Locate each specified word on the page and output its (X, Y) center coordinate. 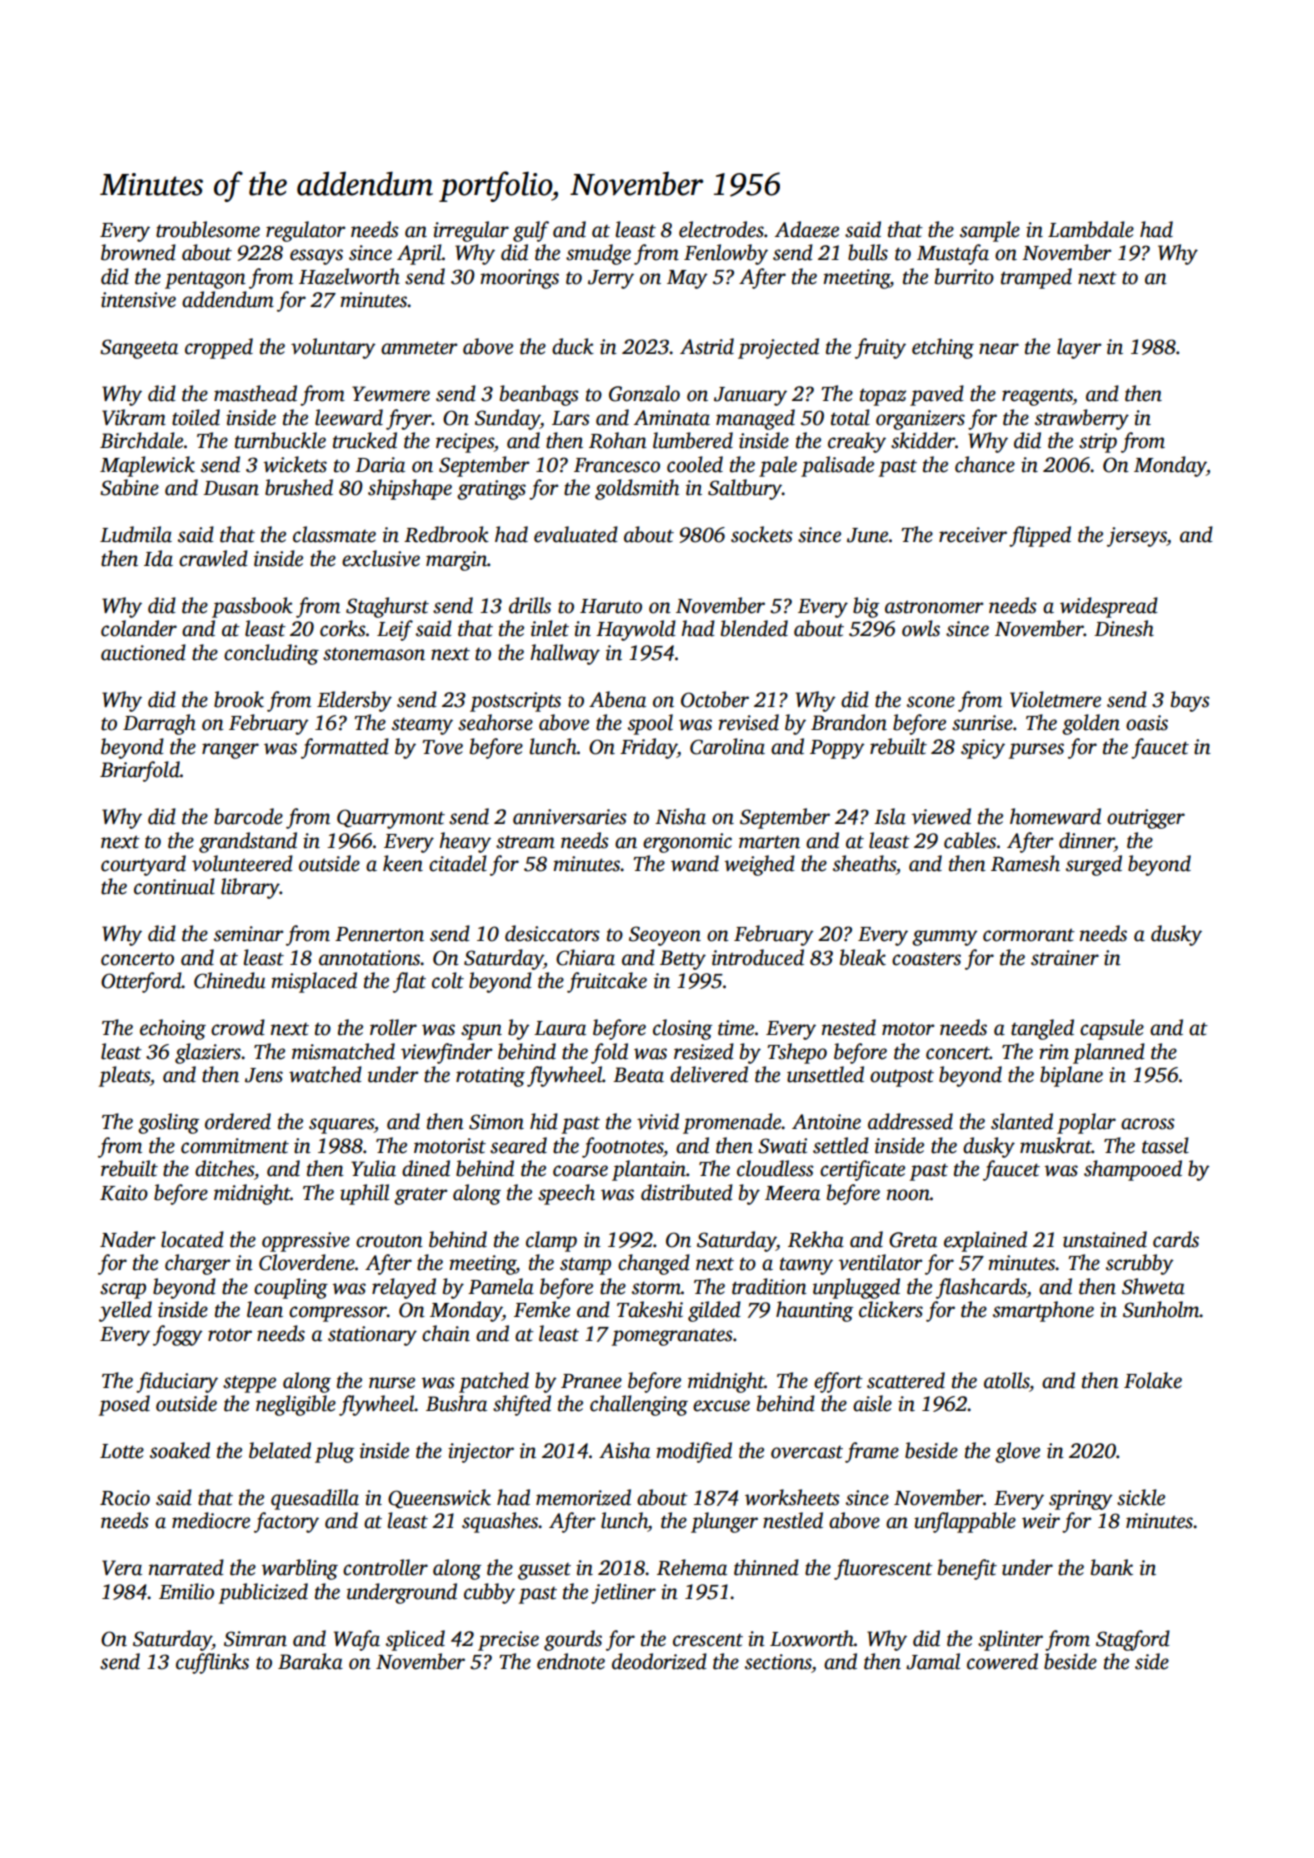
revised (749, 722)
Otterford (141, 982)
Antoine (826, 1122)
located (192, 1239)
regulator (305, 231)
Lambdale (1091, 229)
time (736, 1028)
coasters (926, 959)
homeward (1055, 816)
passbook (252, 607)
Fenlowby (726, 254)
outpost (902, 1078)
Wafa (357, 1640)
